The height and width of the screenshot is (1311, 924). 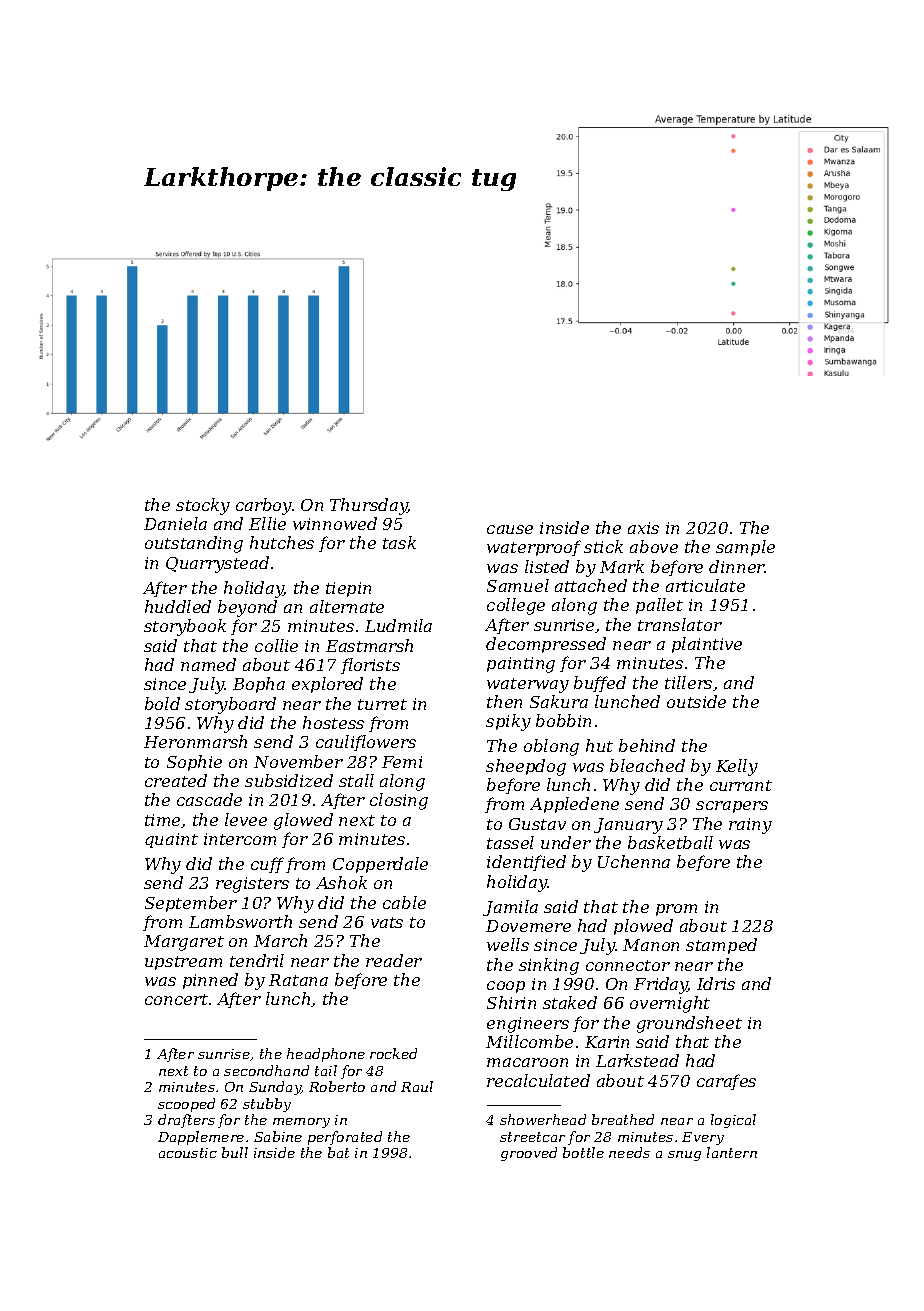 What do you see at coordinates (647, 745) in the screenshot?
I see `behind` at bounding box center [647, 745].
